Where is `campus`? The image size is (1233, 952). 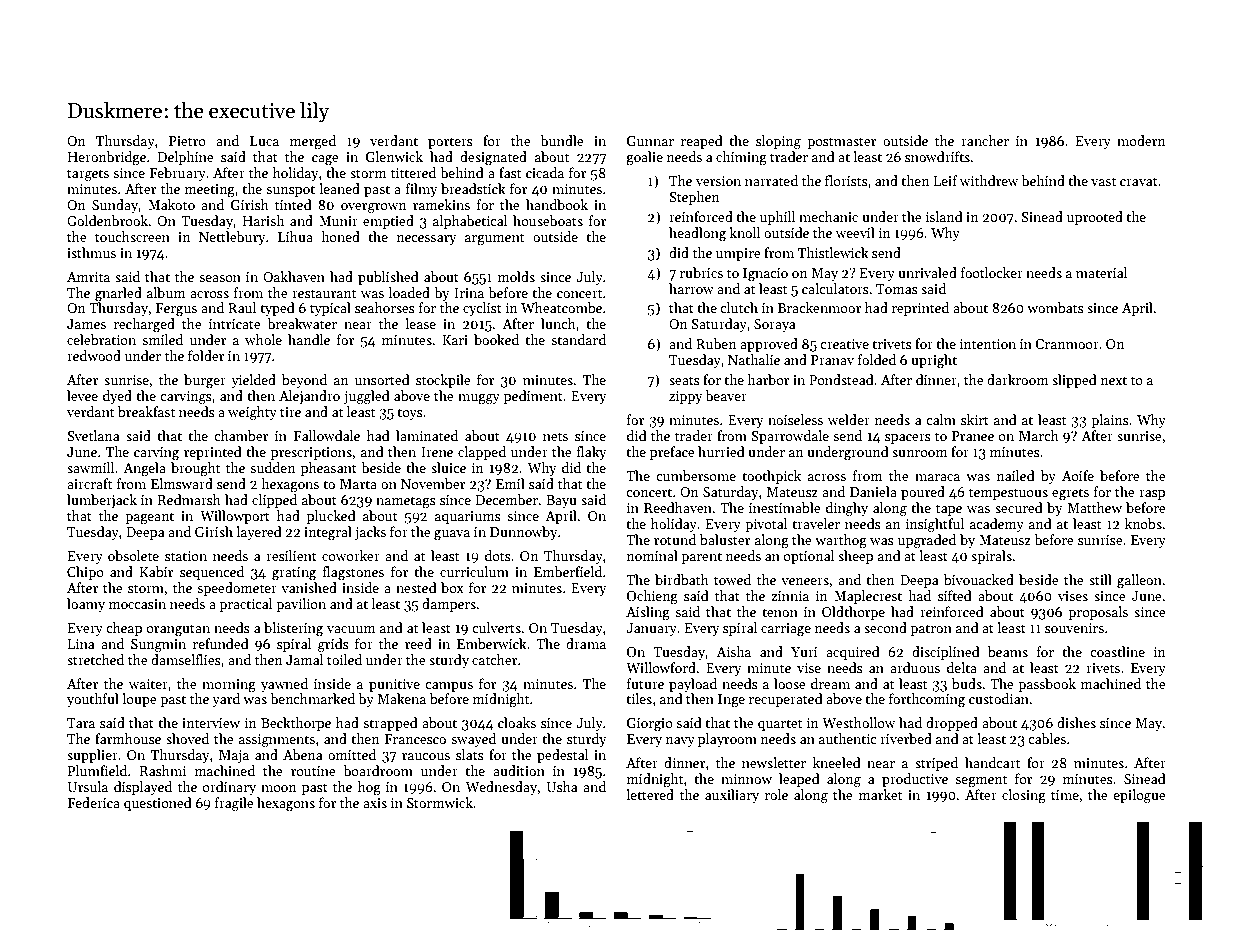
campus is located at coordinates (449, 687).
